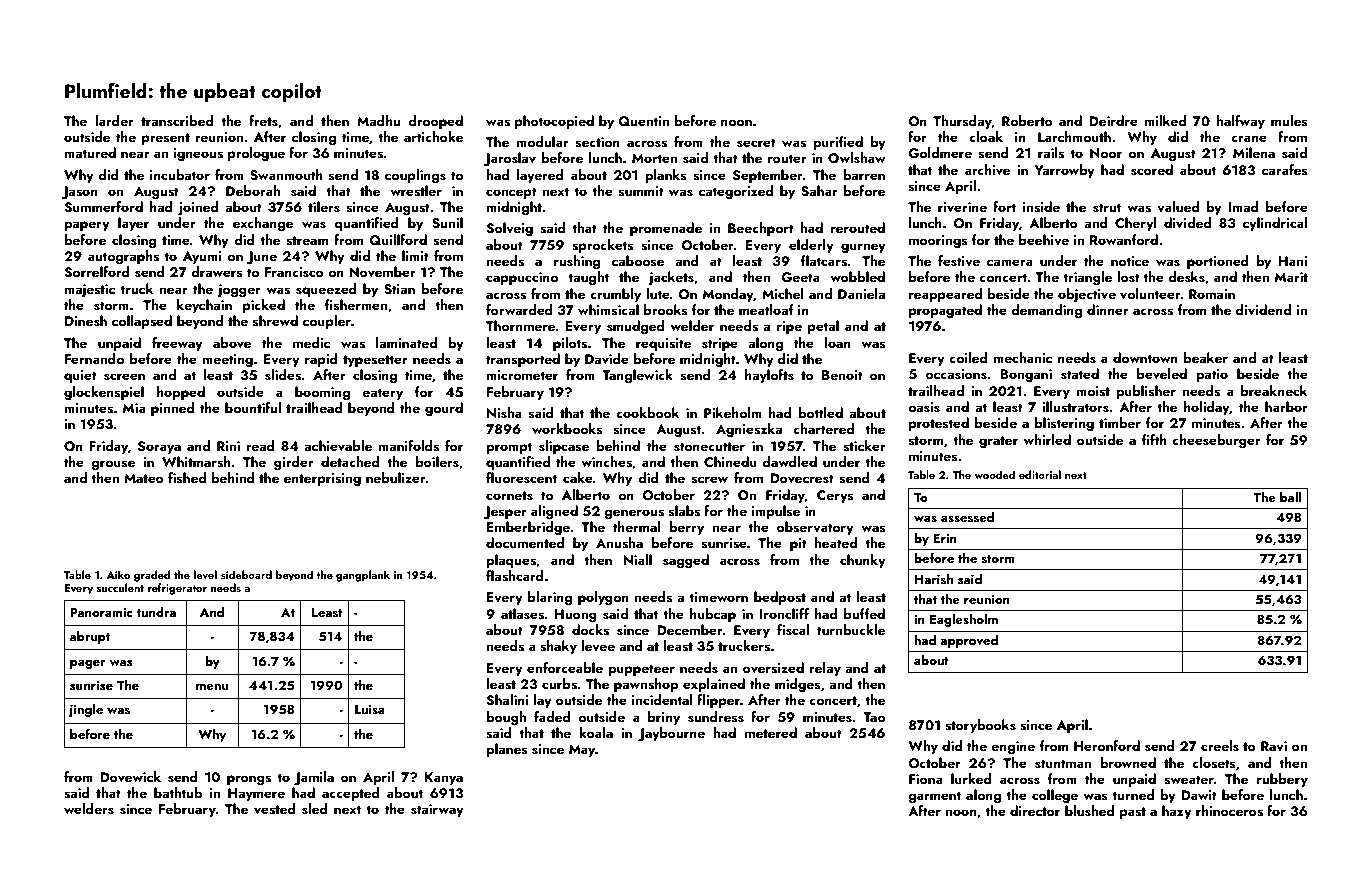 The height and width of the page is (887, 1372). Describe the element at coordinates (619, 543) in the page. I see `Anusha` at that location.
